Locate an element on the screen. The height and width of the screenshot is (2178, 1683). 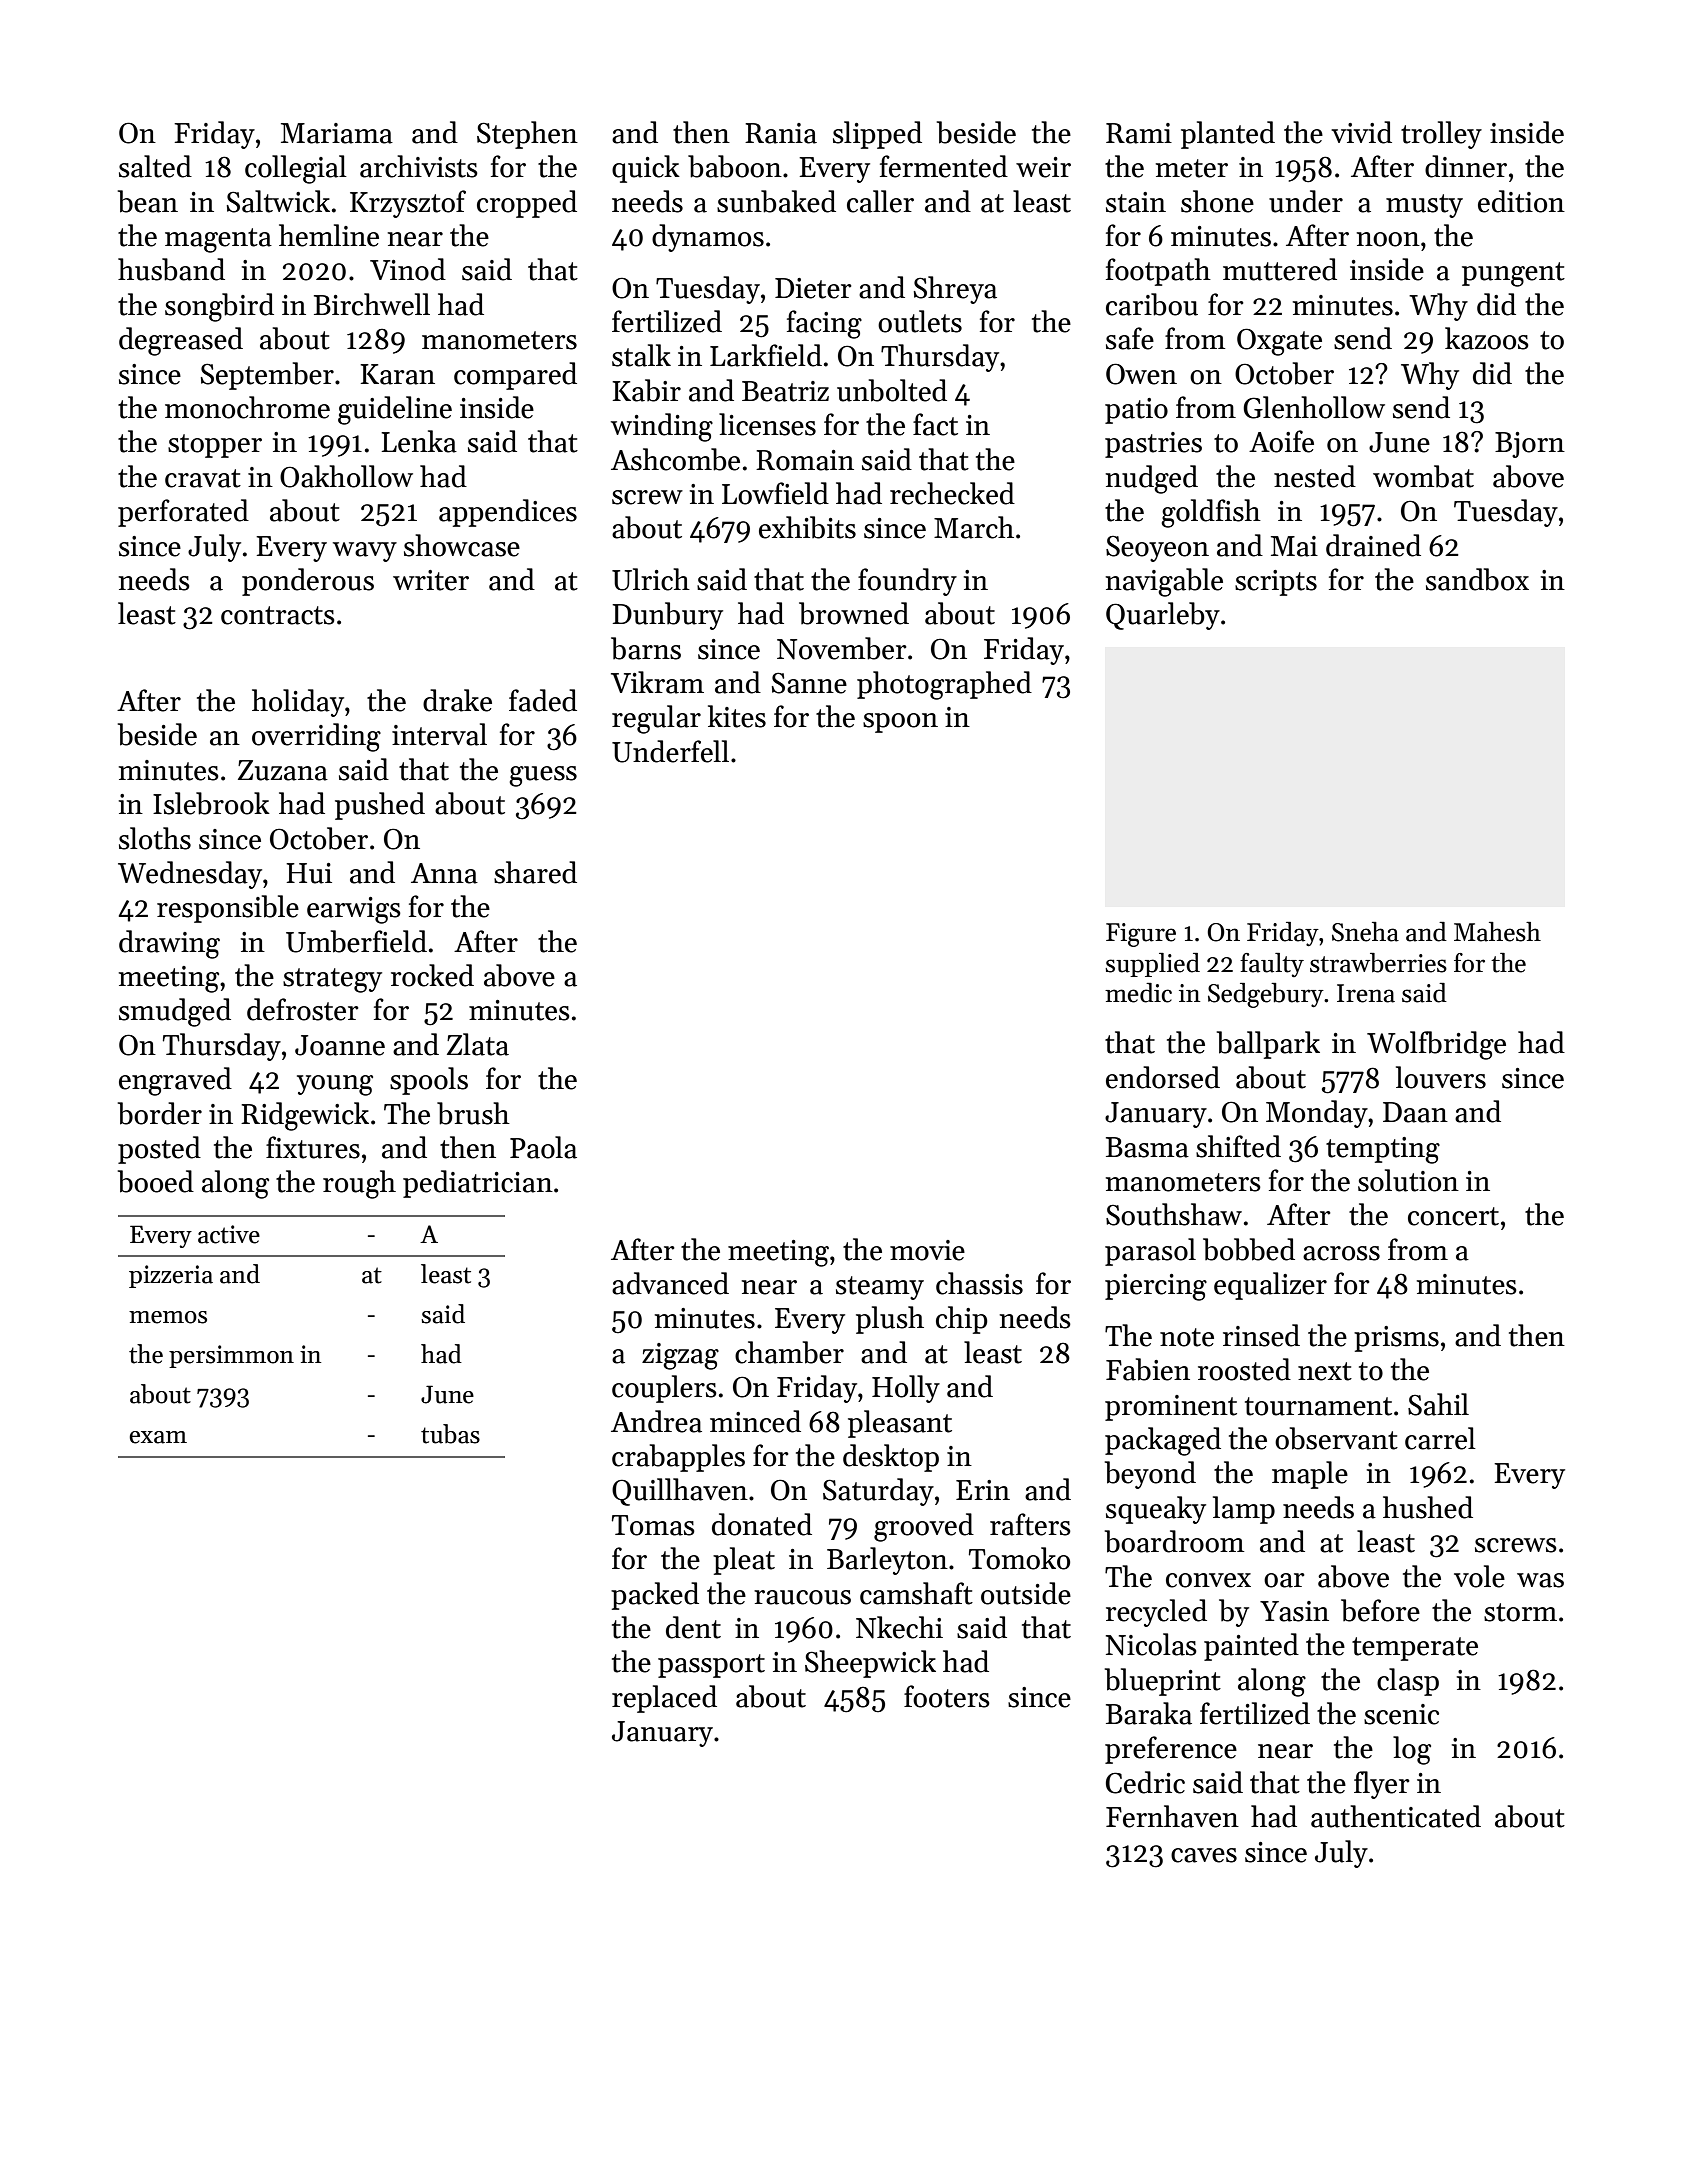
movie is located at coordinates (927, 1250).
